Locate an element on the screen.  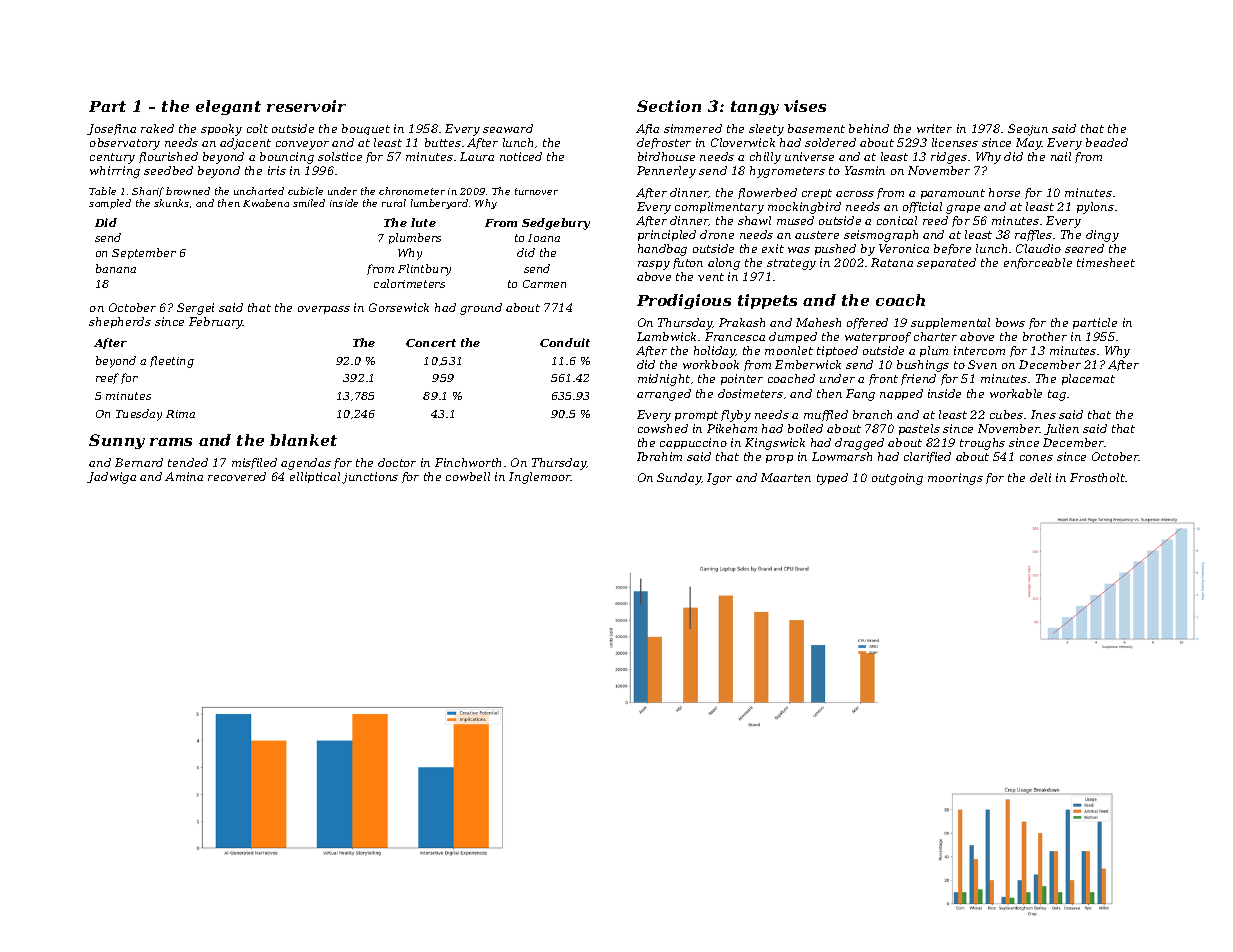
raspy is located at coordinates (654, 265).
